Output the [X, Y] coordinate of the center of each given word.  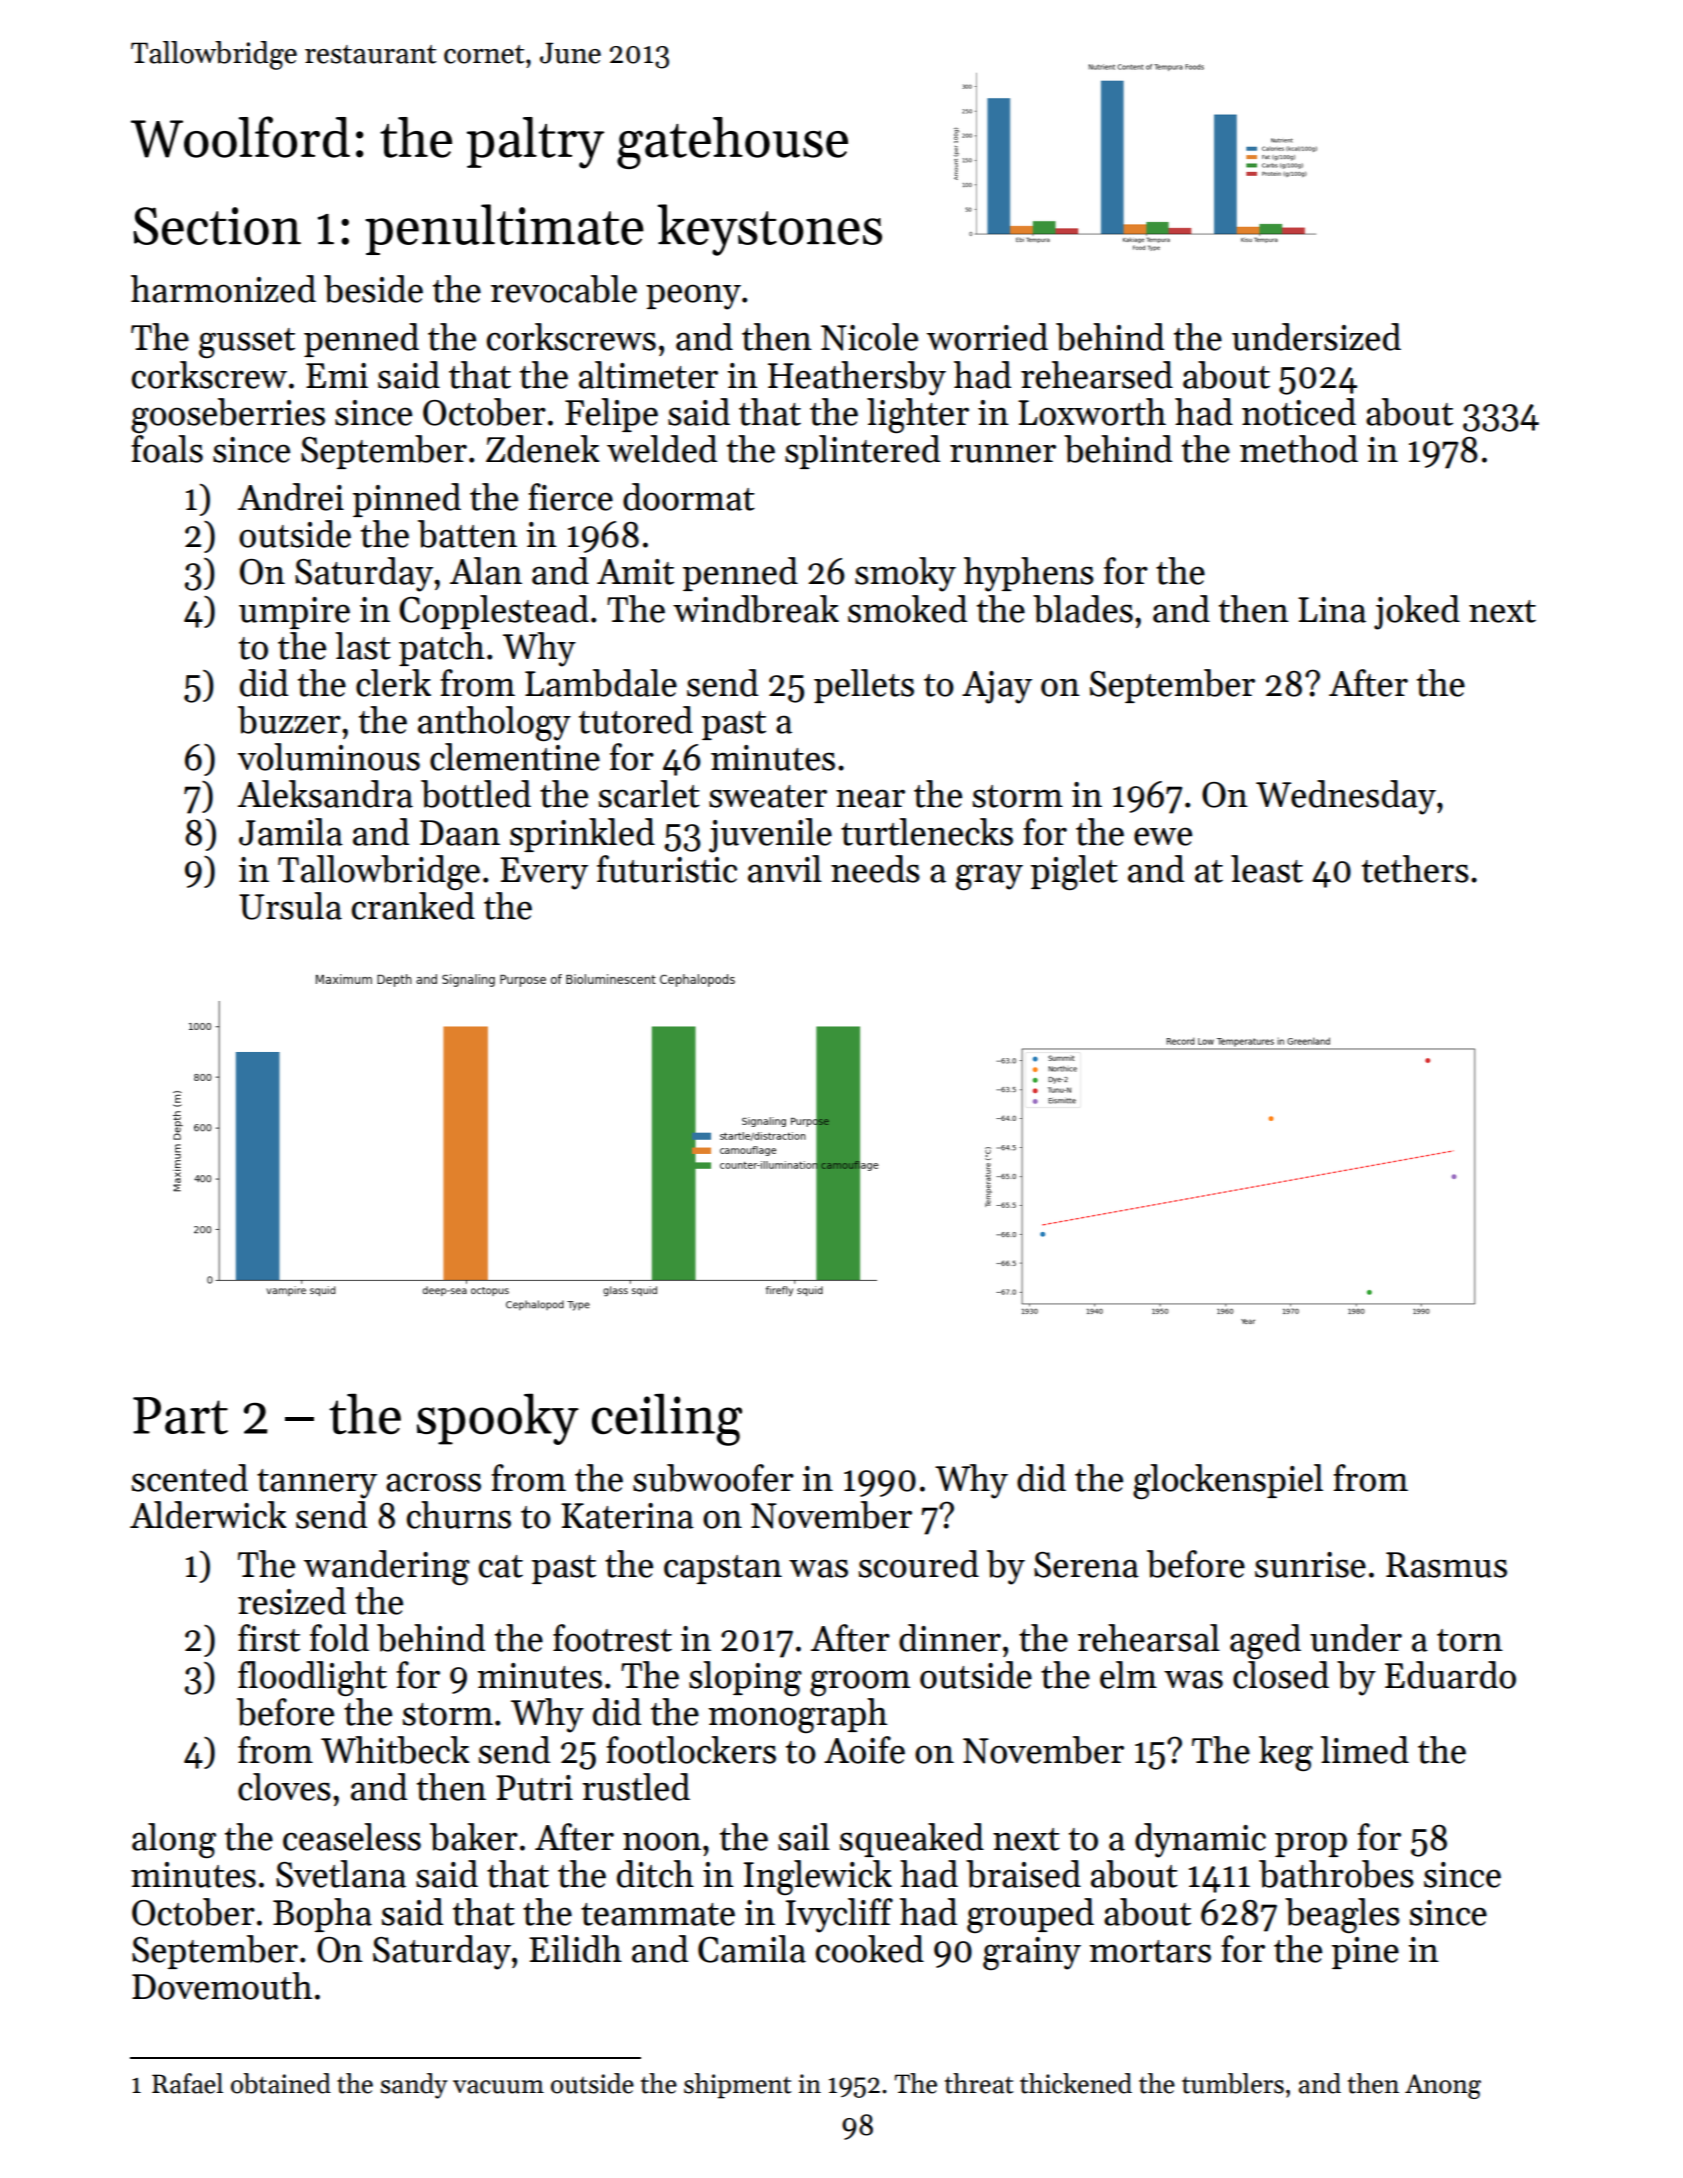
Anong [1443, 2086]
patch [442, 649]
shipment [737, 2086]
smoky [905, 574]
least [1267, 869]
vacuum [498, 2087]
